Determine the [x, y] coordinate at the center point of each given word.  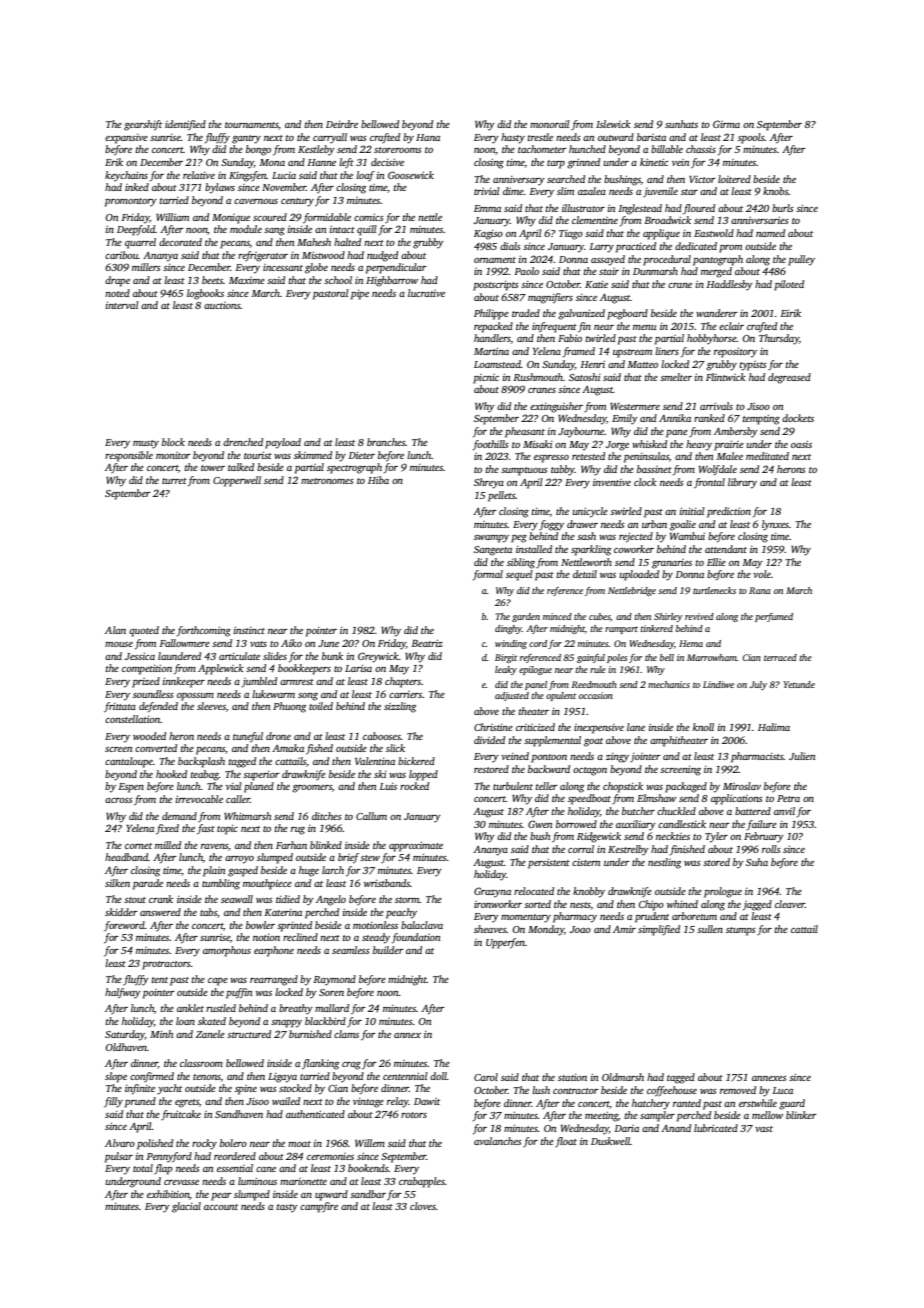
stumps [741, 931]
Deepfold [136, 230]
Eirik [790, 313]
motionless [375, 925]
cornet [138, 846]
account [221, 1207]
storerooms [398, 150]
